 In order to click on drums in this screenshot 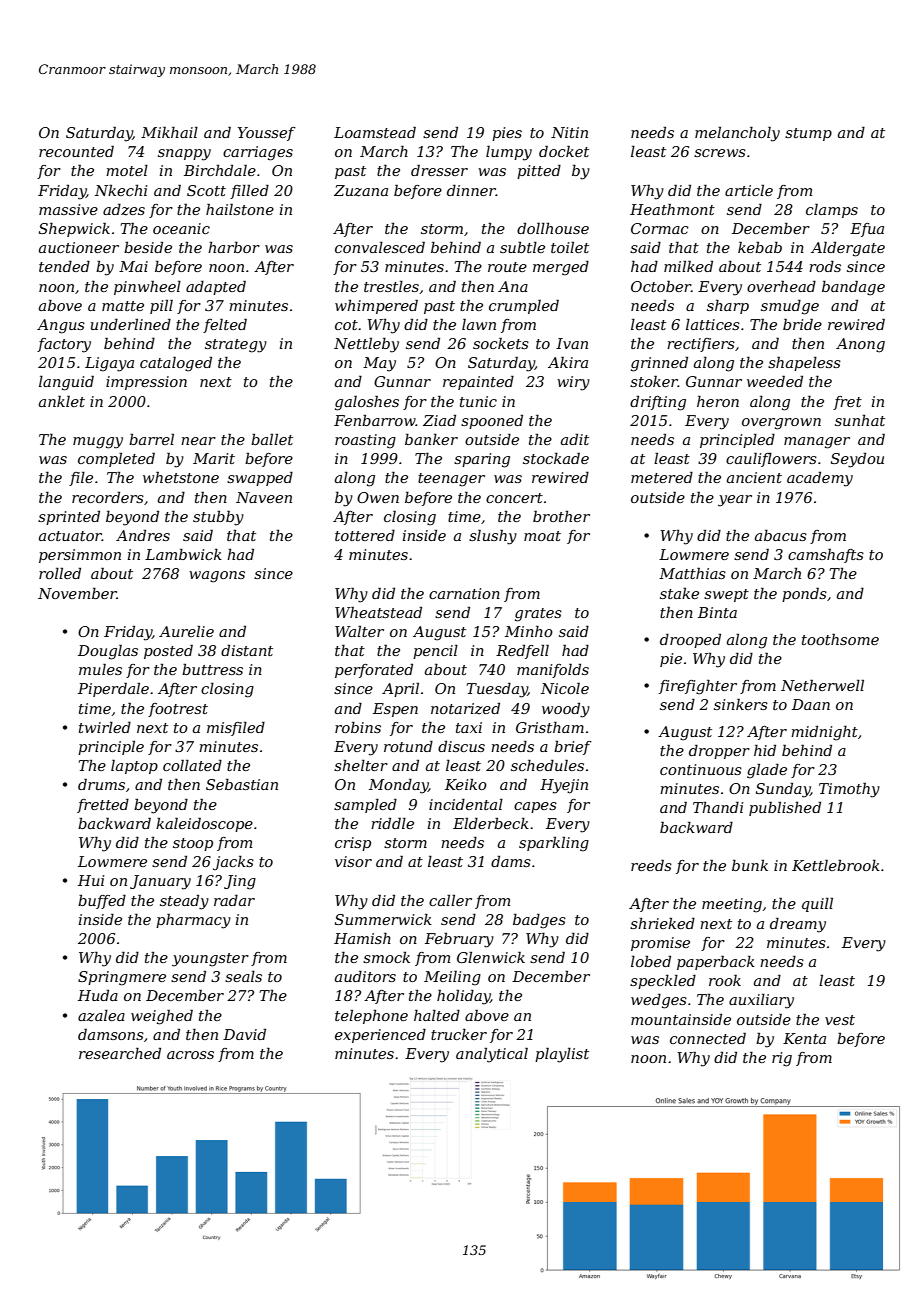, I will do `click(101, 784)`.
